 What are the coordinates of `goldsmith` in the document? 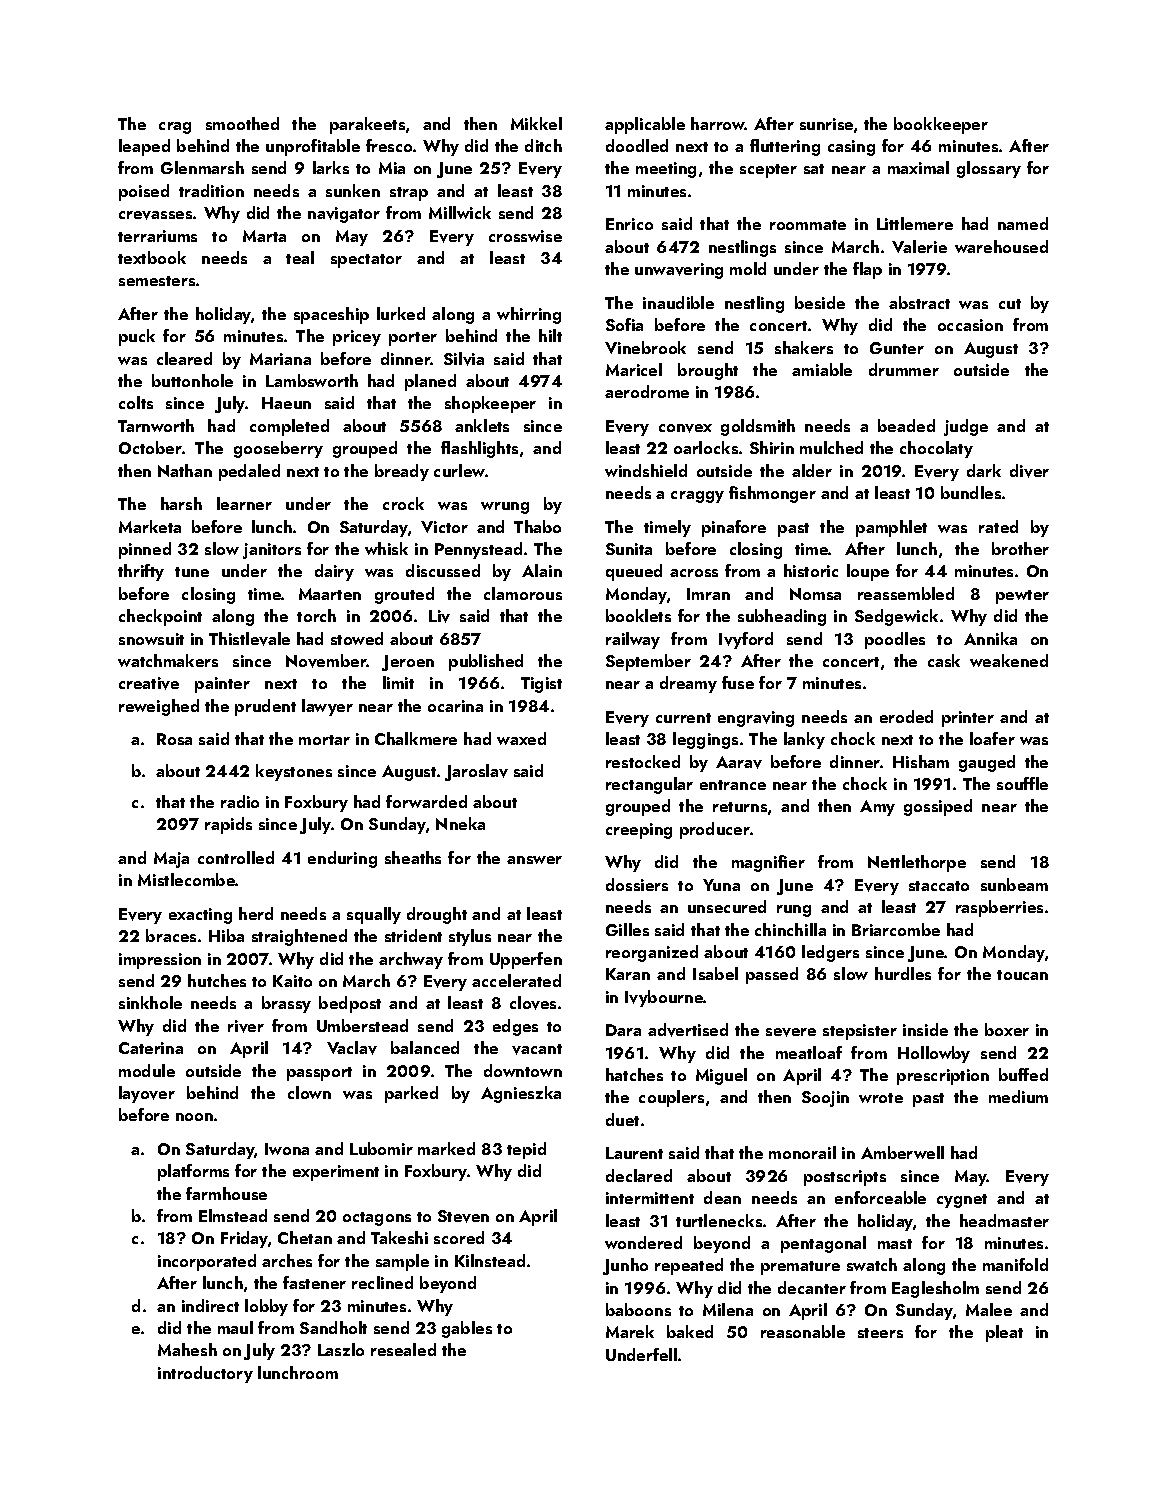 It's located at (758, 427).
